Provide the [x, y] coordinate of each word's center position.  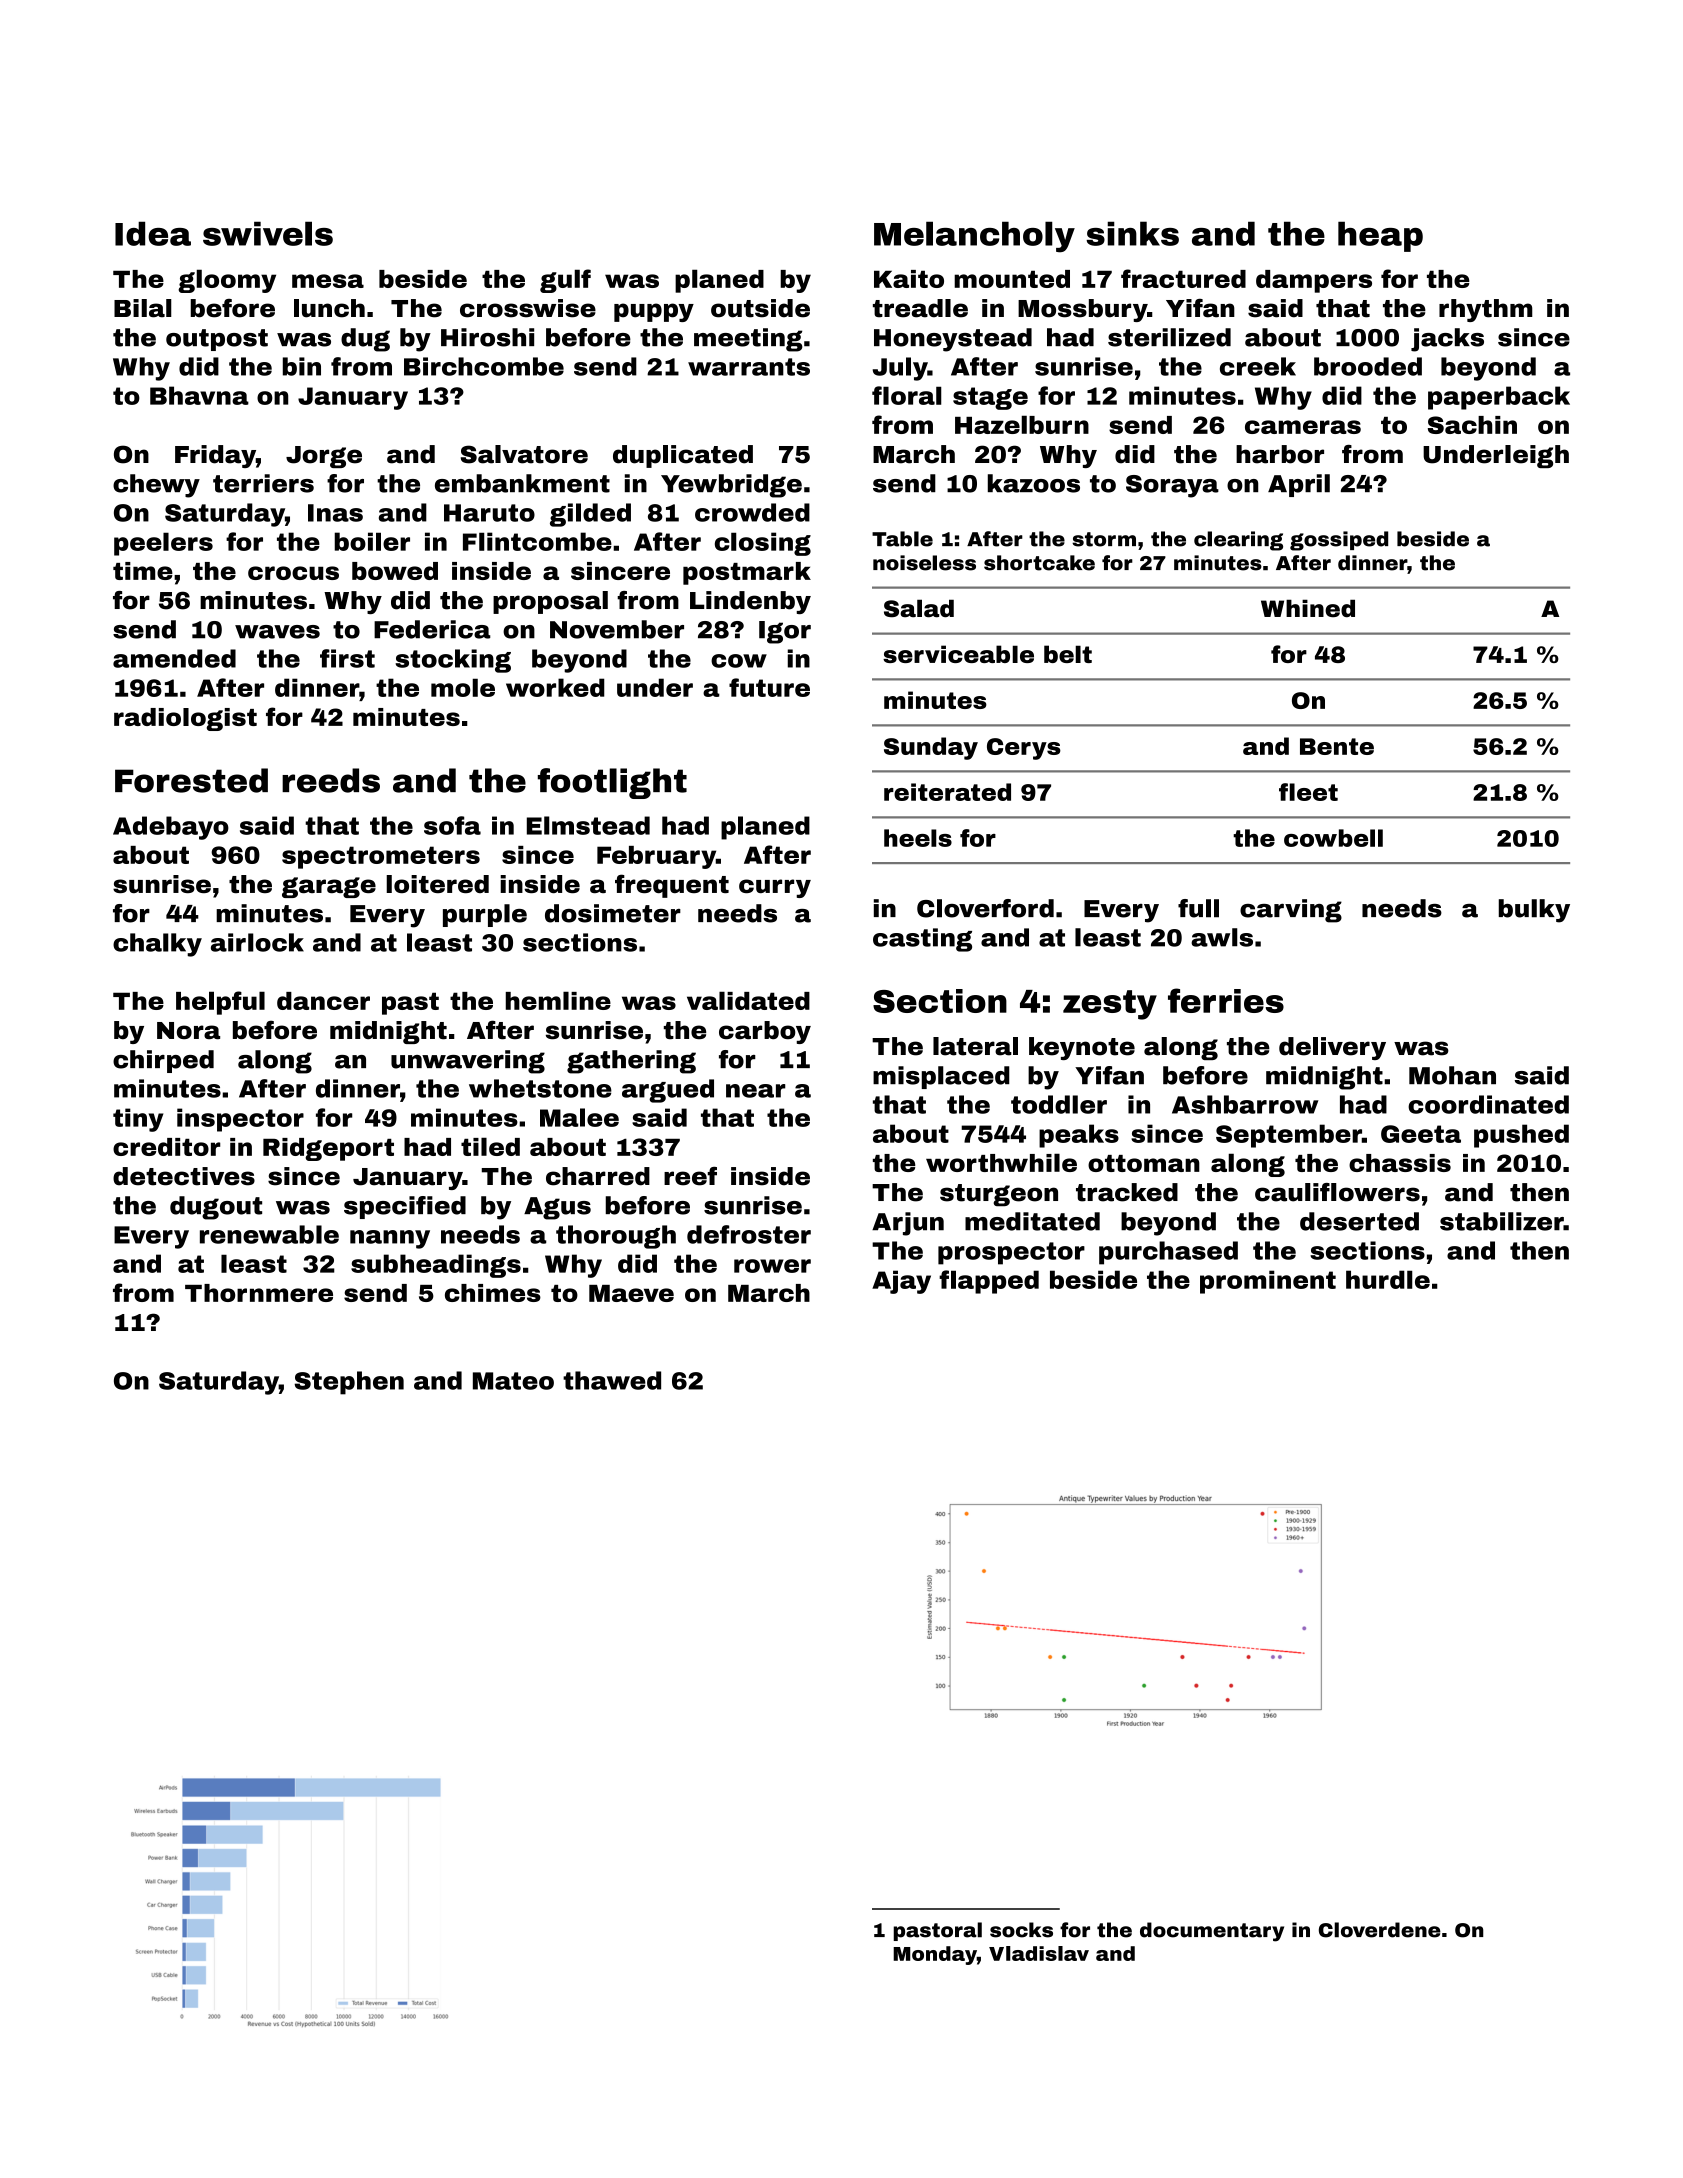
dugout [216, 1208]
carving [1291, 911]
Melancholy [974, 237]
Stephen [349, 1383]
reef [690, 1176]
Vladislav [1039, 1953]
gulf [565, 281]
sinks [1132, 233]
